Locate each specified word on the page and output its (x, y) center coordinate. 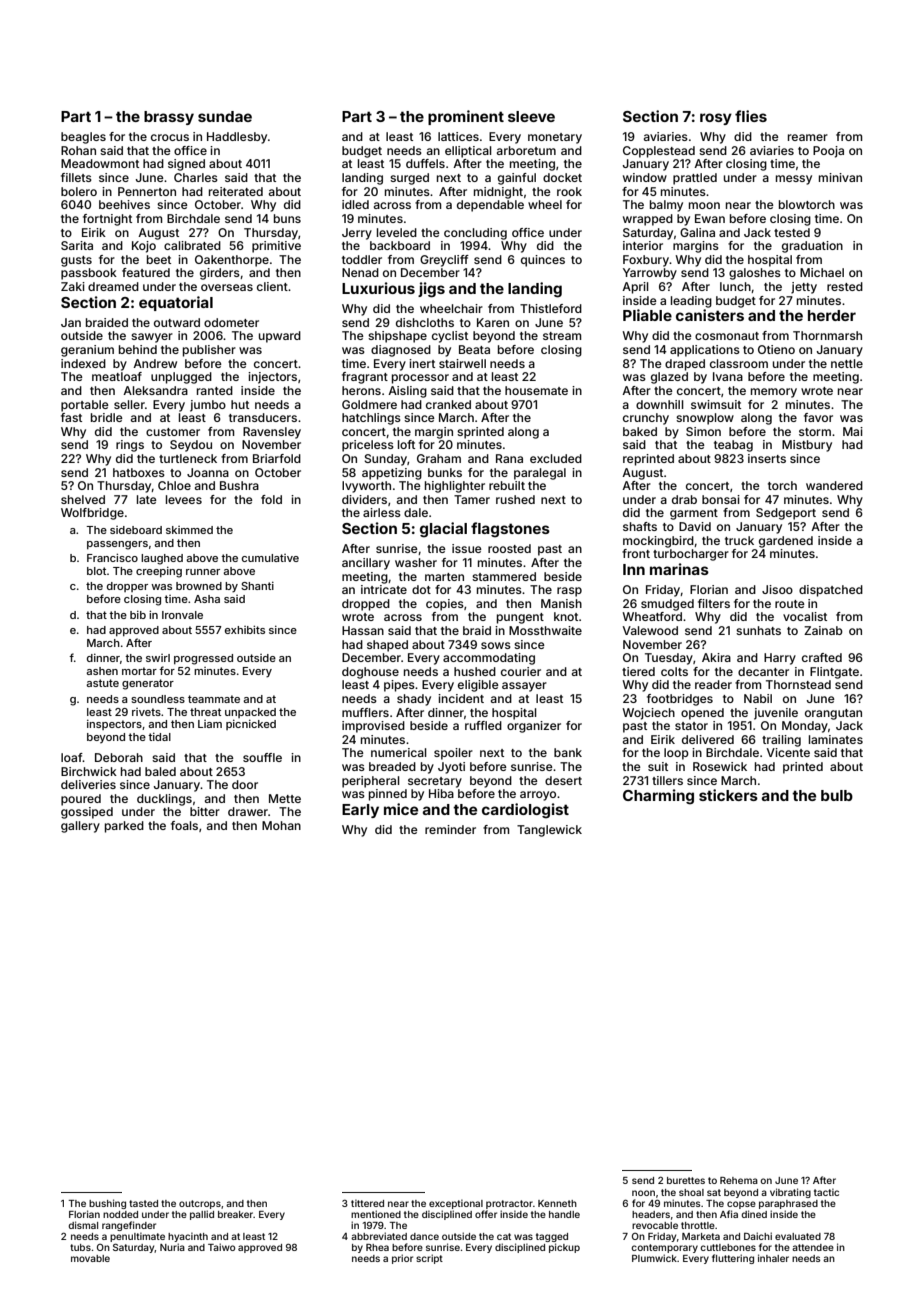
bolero (79, 191)
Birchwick (89, 771)
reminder (450, 829)
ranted (215, 390)
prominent (466, 117)
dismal (83, 1225)
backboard (400, 245)
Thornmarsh (827, 335)
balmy (666, 206)
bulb (837, 795)
